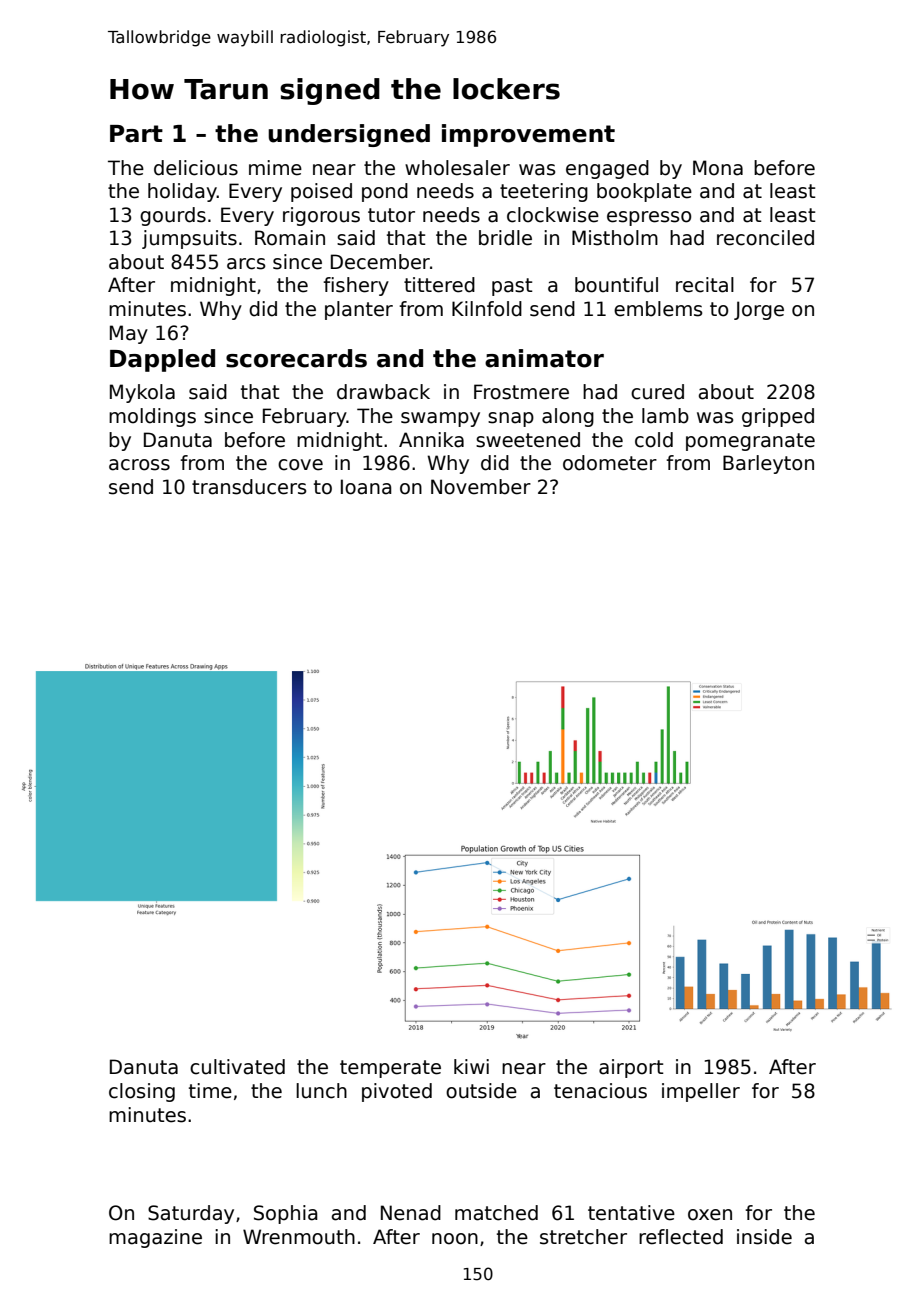  Describe the element at coordinates (701, 1092) in the screenshot. I see `impeller` at that location.
